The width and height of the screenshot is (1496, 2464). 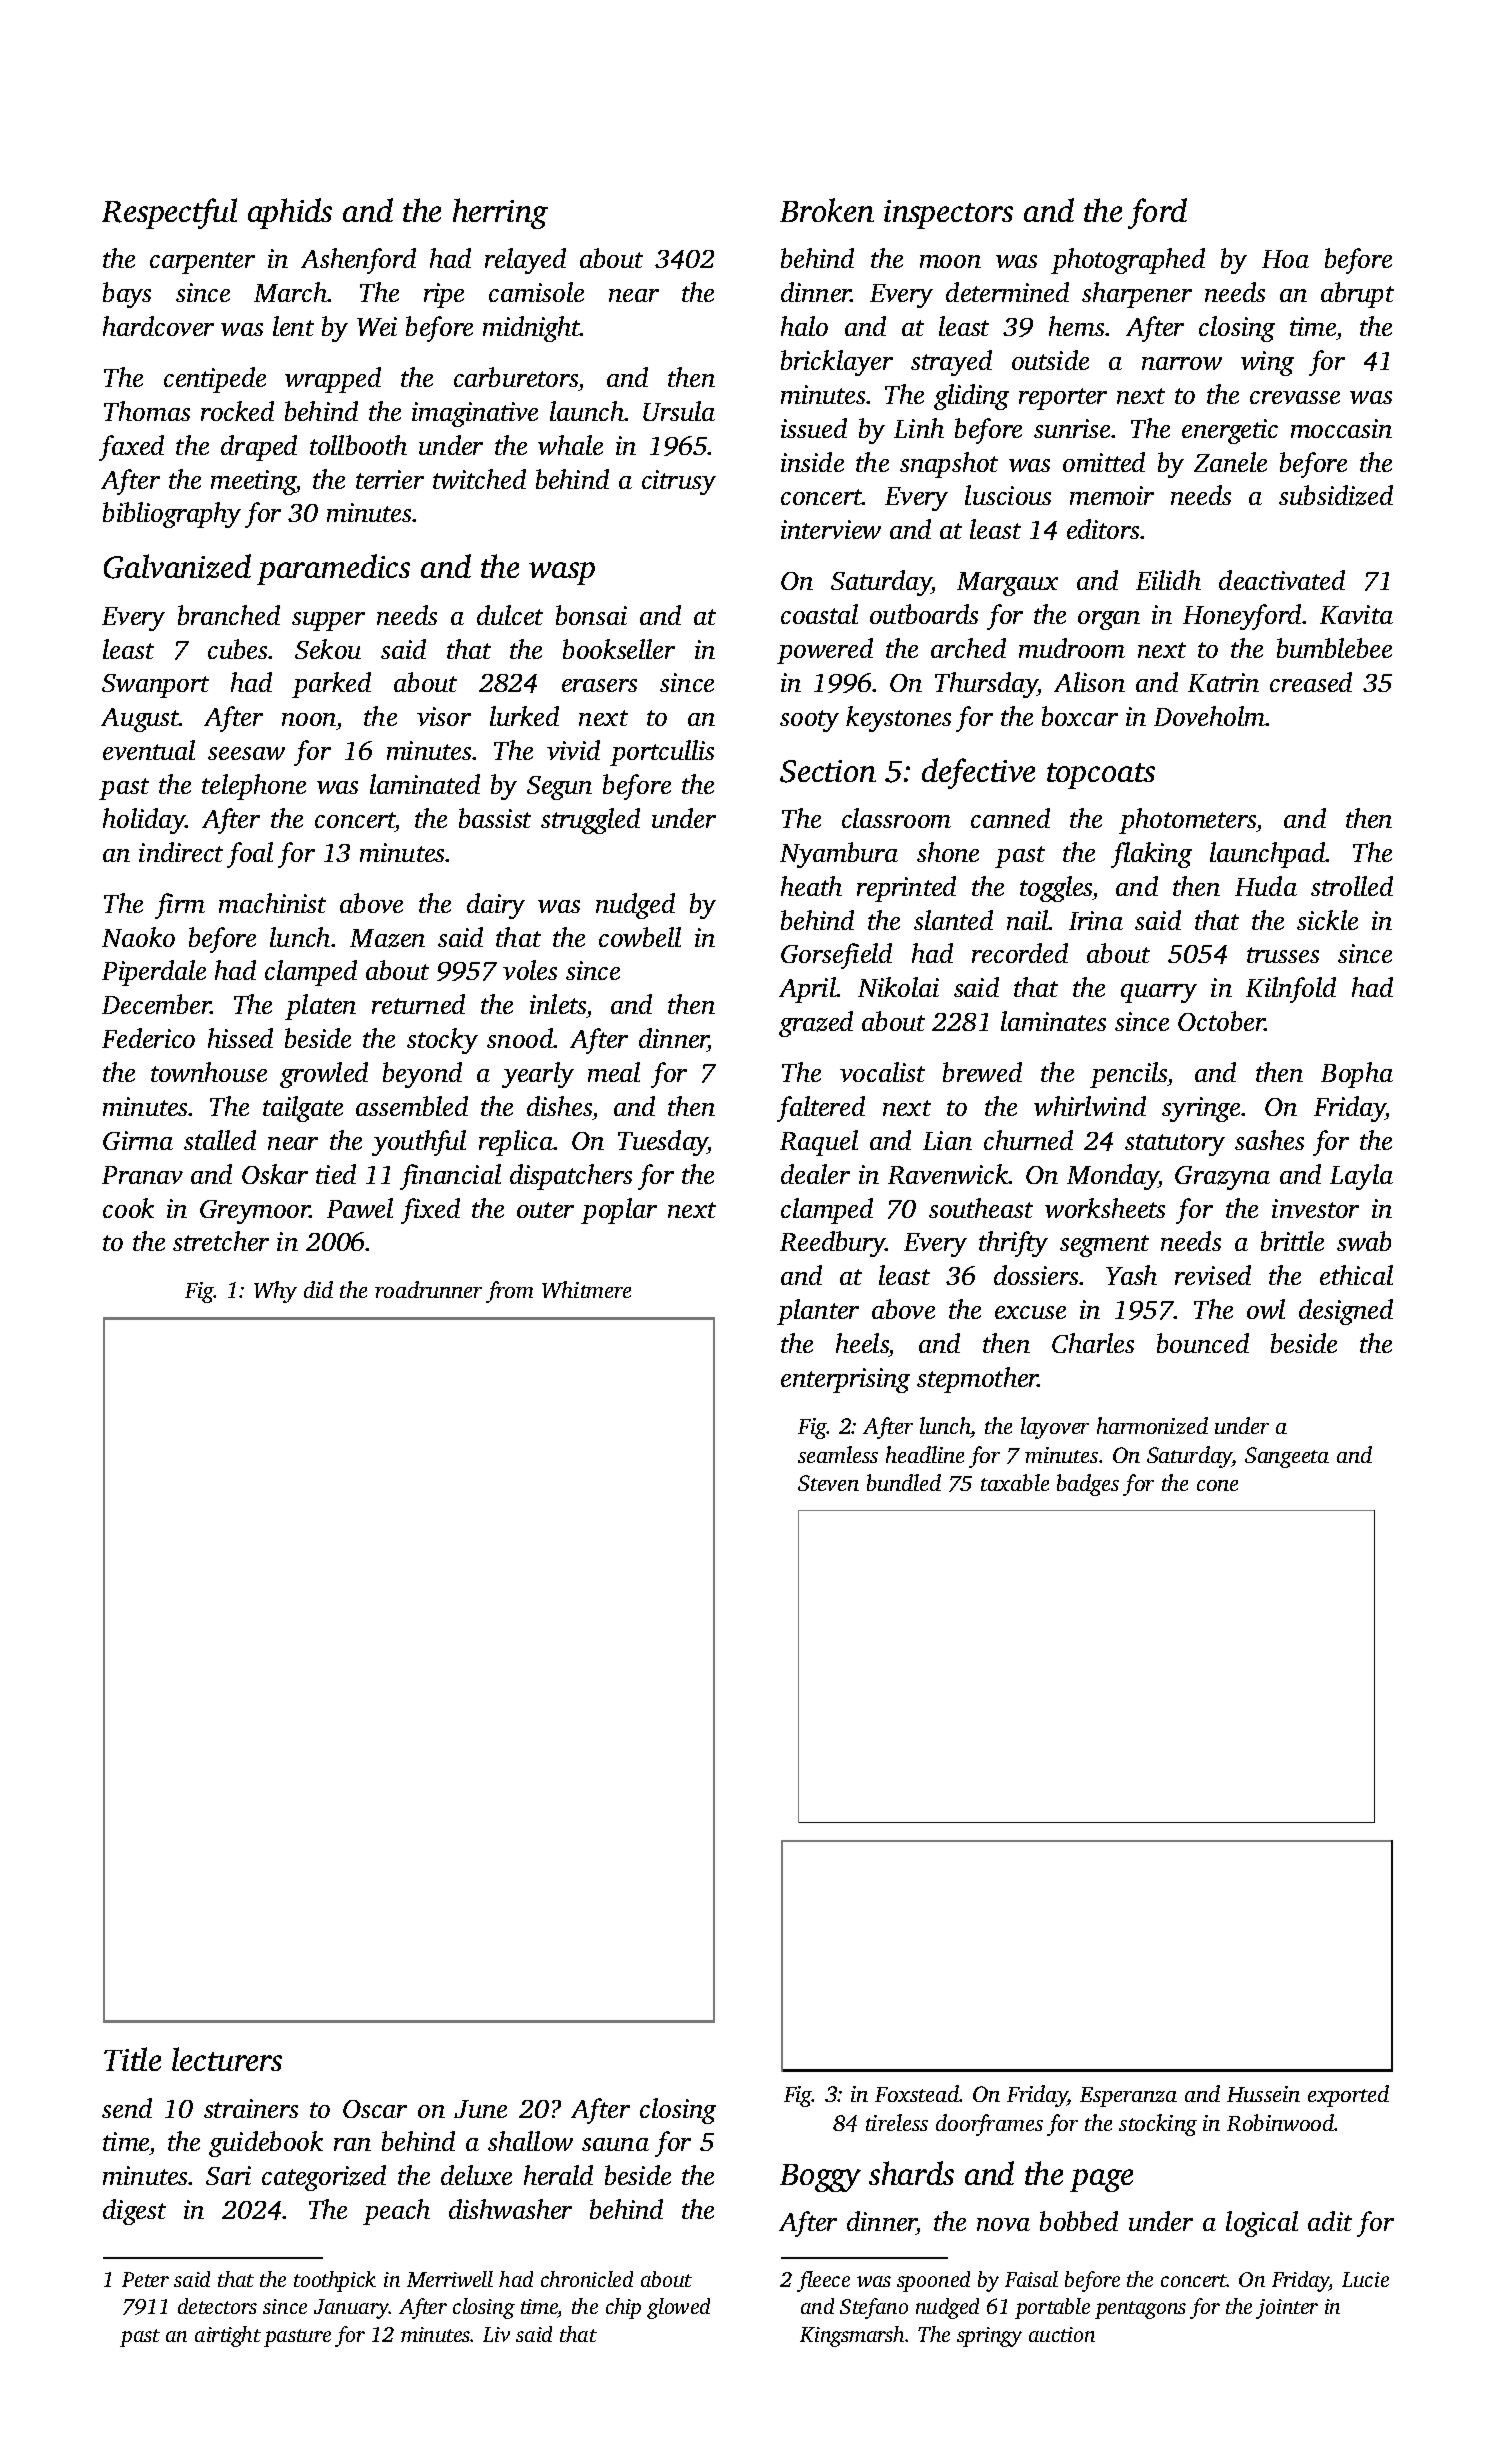 What do you see at coordinates (827, 210) in the screenshot?
I see `Broken` at bounding box center [827, 210].
